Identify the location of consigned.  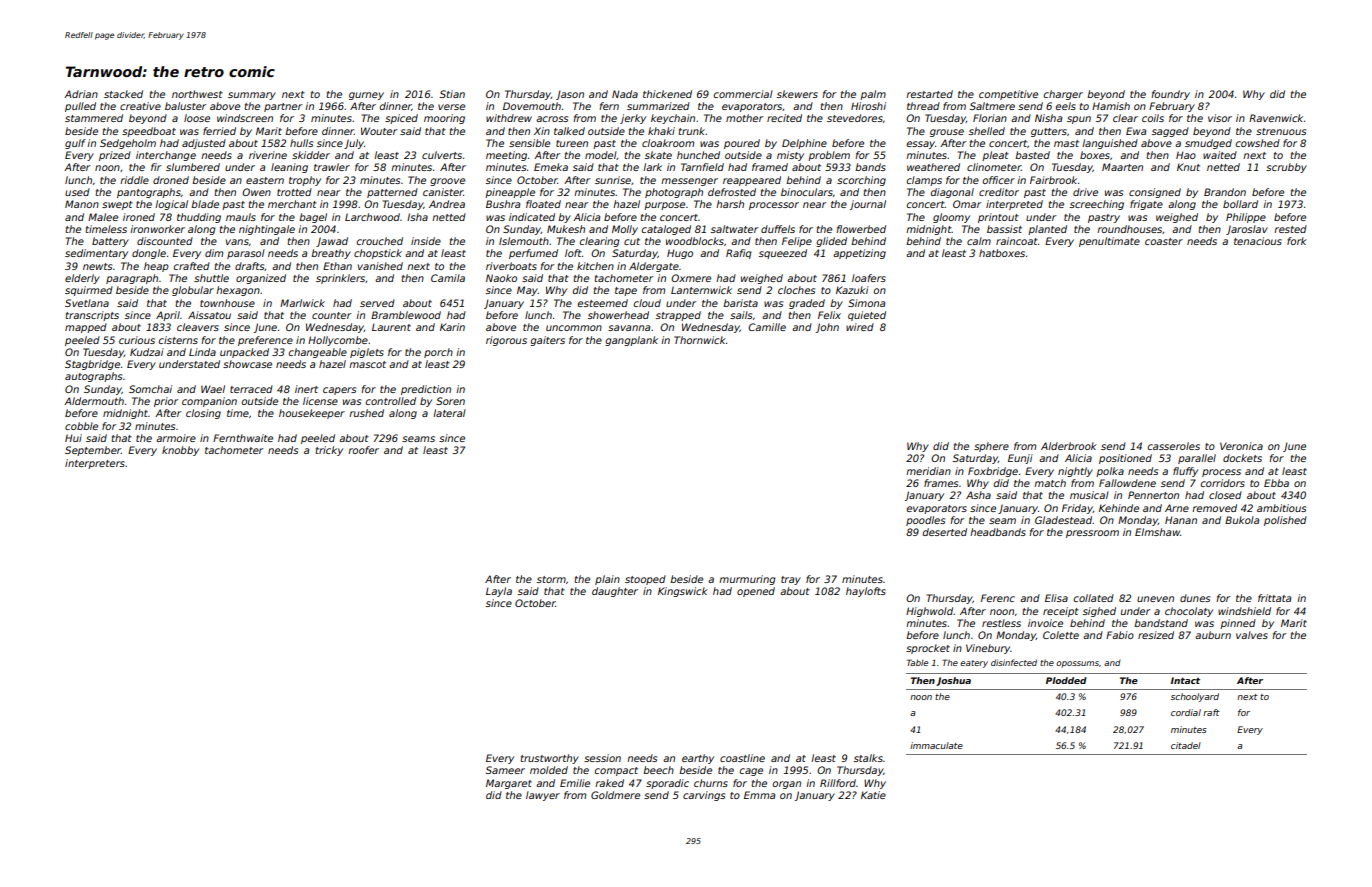
(1155, 193).
